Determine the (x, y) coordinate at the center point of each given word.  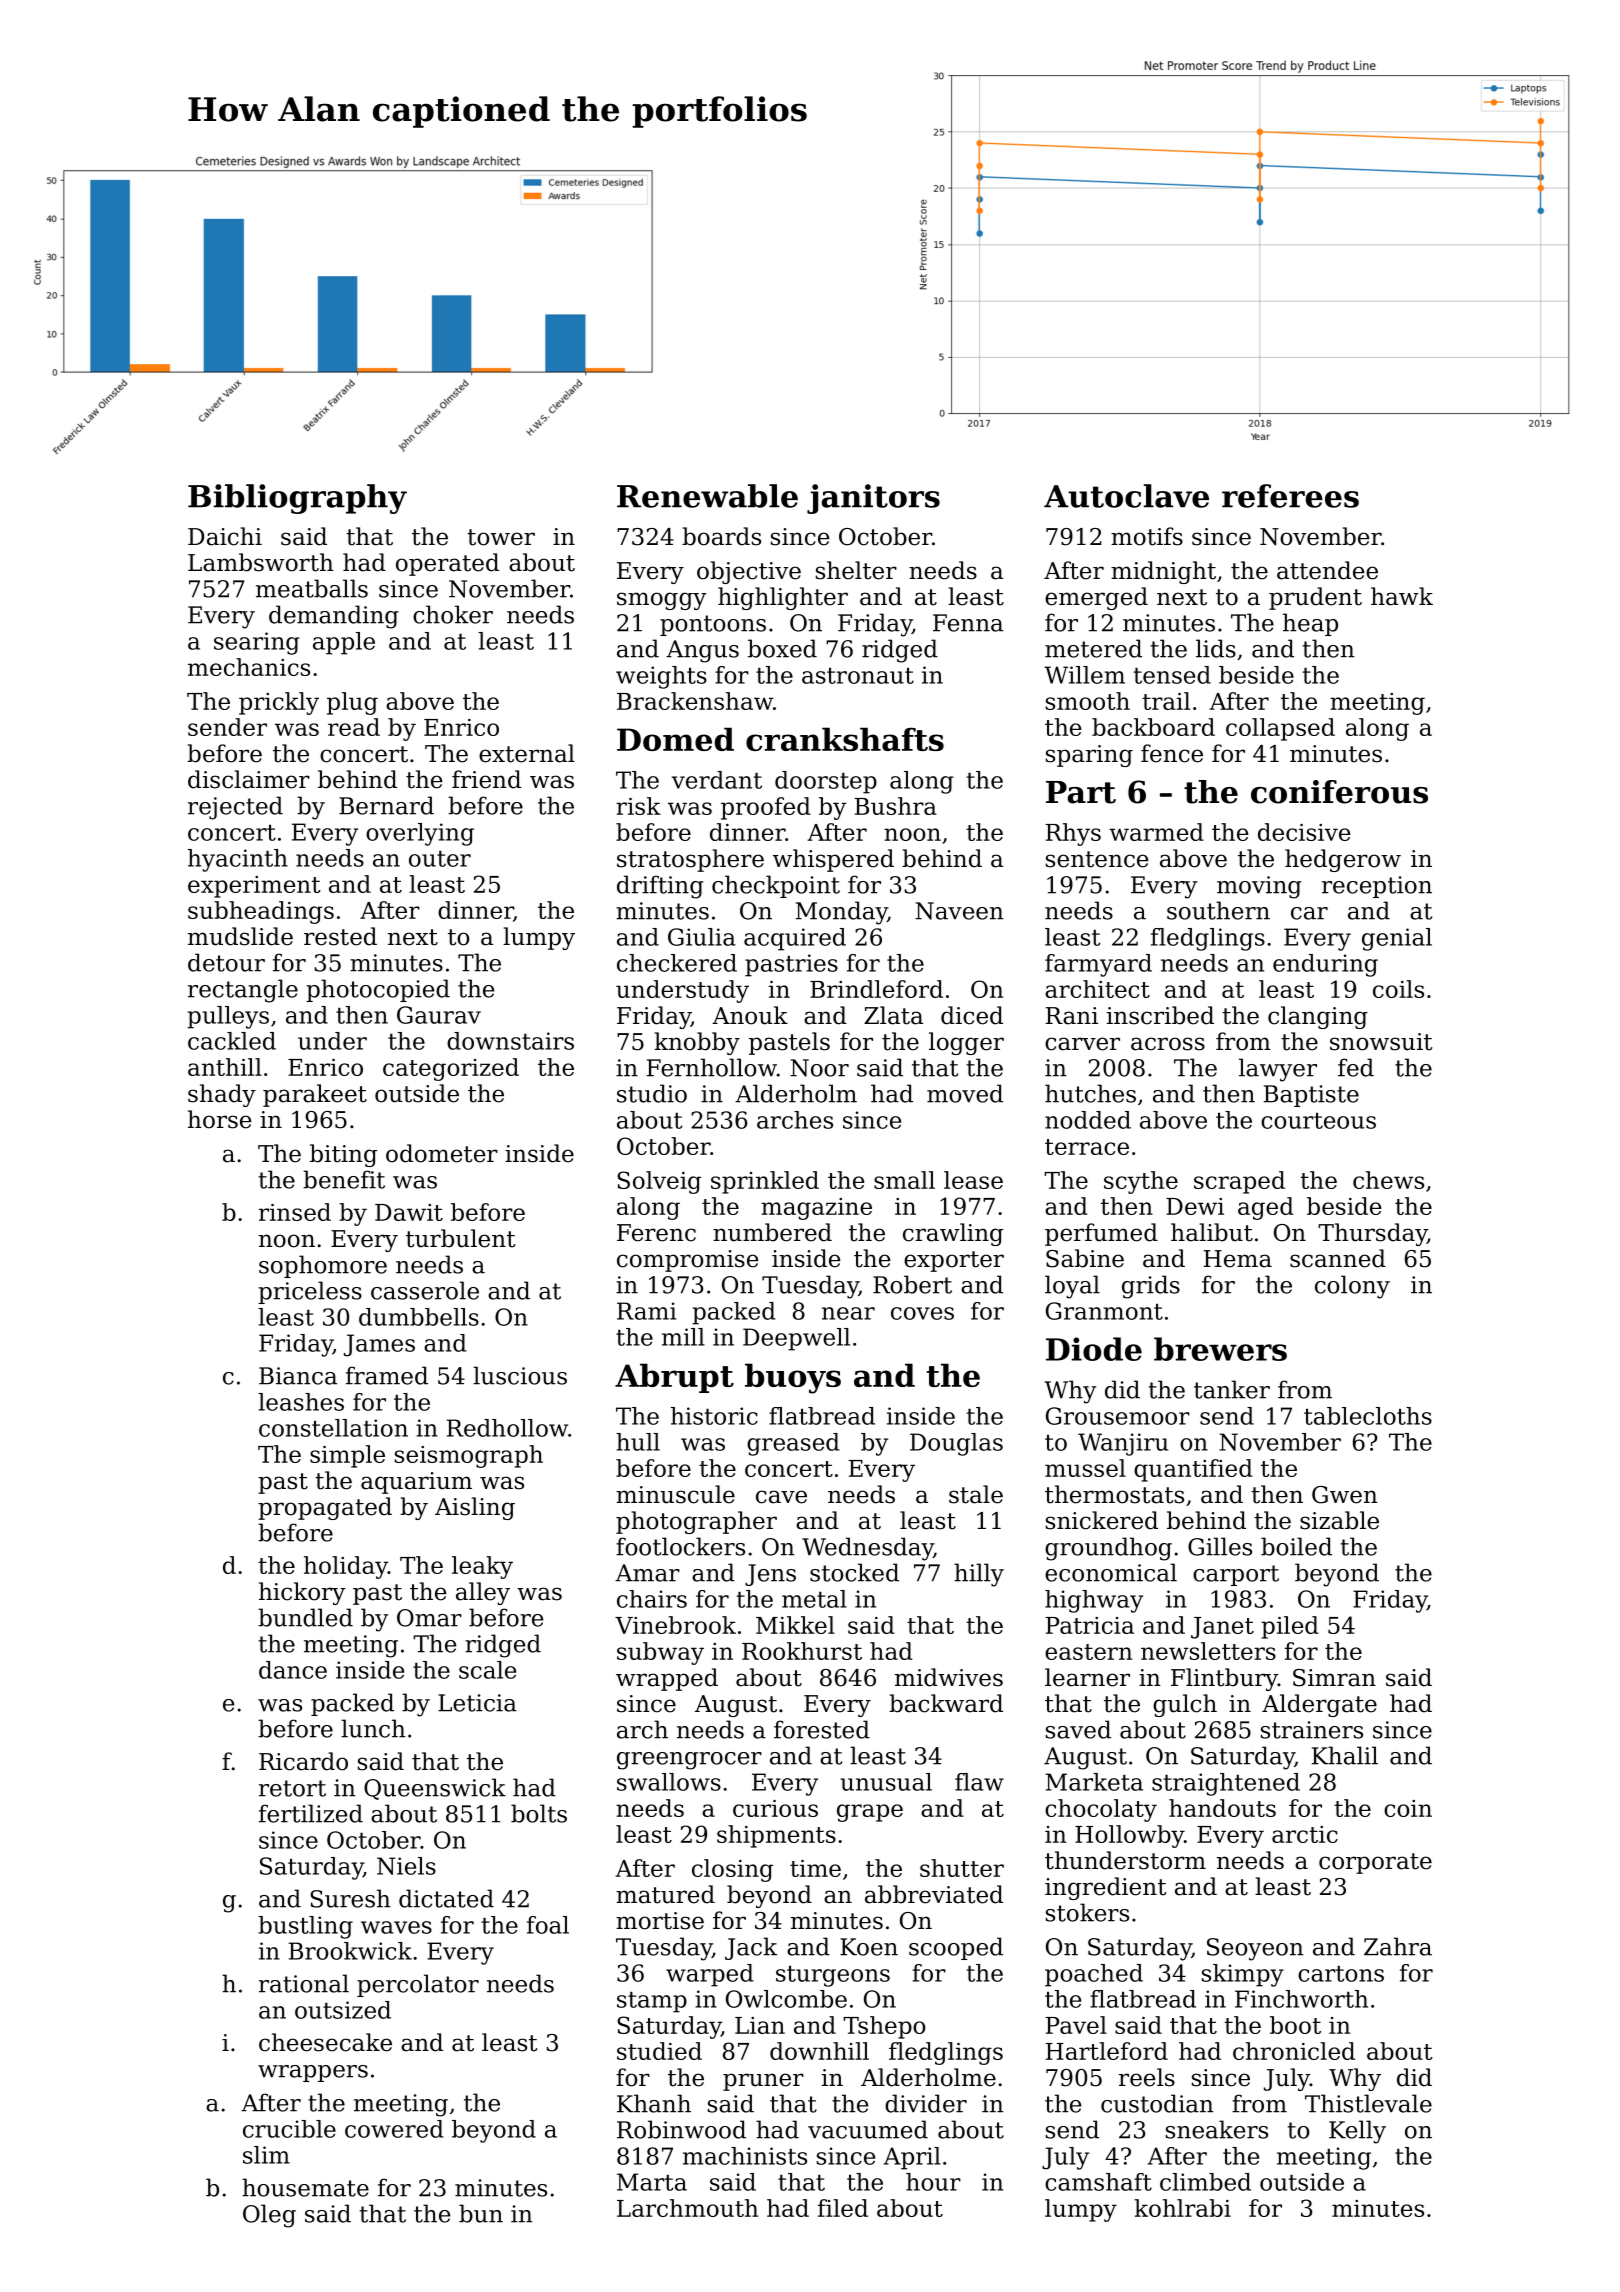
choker (453, 614)
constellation (333, 1428)
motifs (1147, 536)
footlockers (680, 1546)
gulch (1185, 1705)
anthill (225, 1067)
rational (304, 1983)
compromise (687, 1261)
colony (1352, 1287)
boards (721, 536)
